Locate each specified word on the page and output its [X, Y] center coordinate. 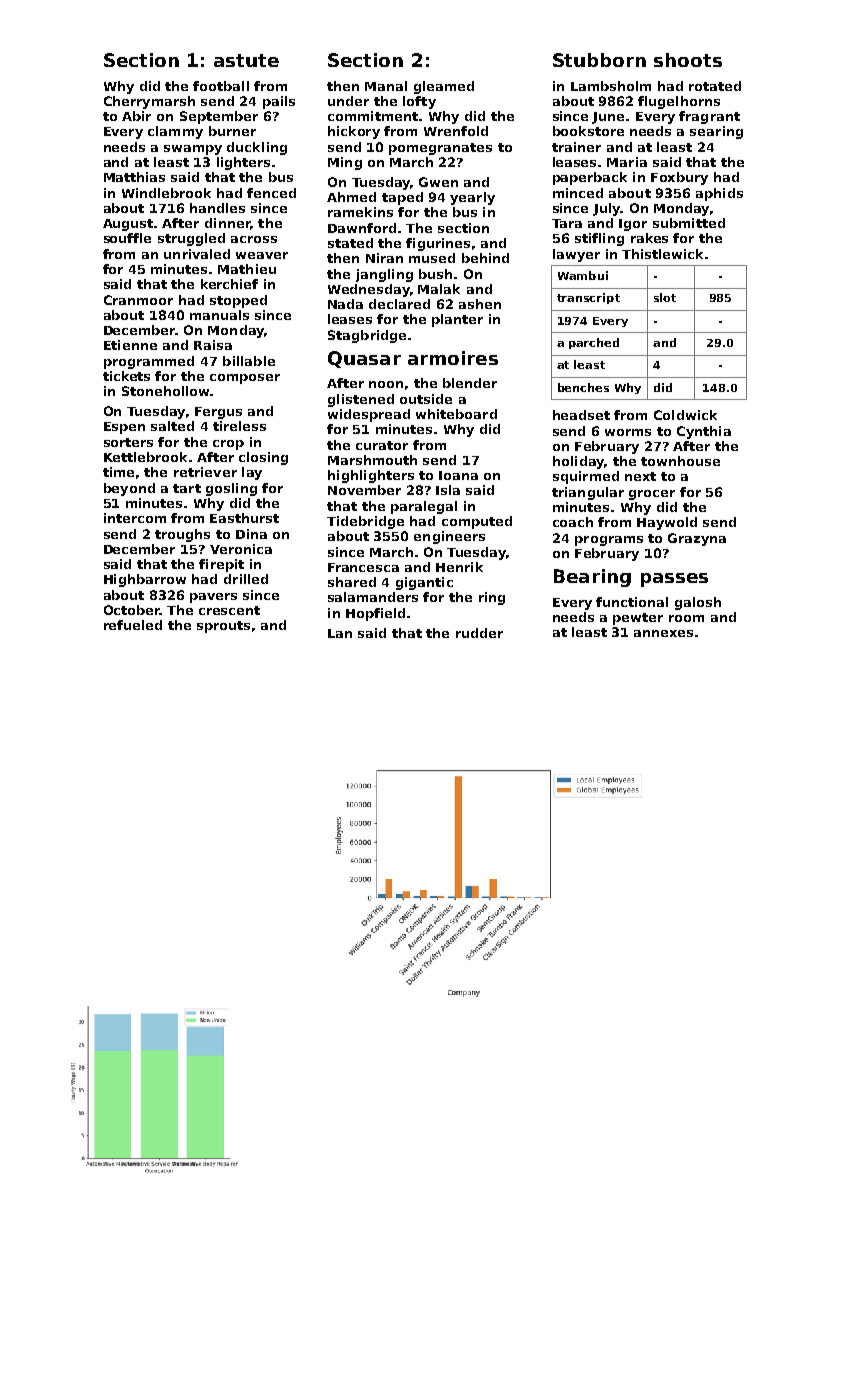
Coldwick [685, 415]
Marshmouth [372, 460]
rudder [479, 633]
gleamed [444, 87]
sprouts [223, 627]
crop [228, 445]
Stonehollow [165, 391]
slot [665, 297]
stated [350, 243]
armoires [453, 358]
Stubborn [599, 60]
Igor [633, 225]
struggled [191, 239]
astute [246, 60]
